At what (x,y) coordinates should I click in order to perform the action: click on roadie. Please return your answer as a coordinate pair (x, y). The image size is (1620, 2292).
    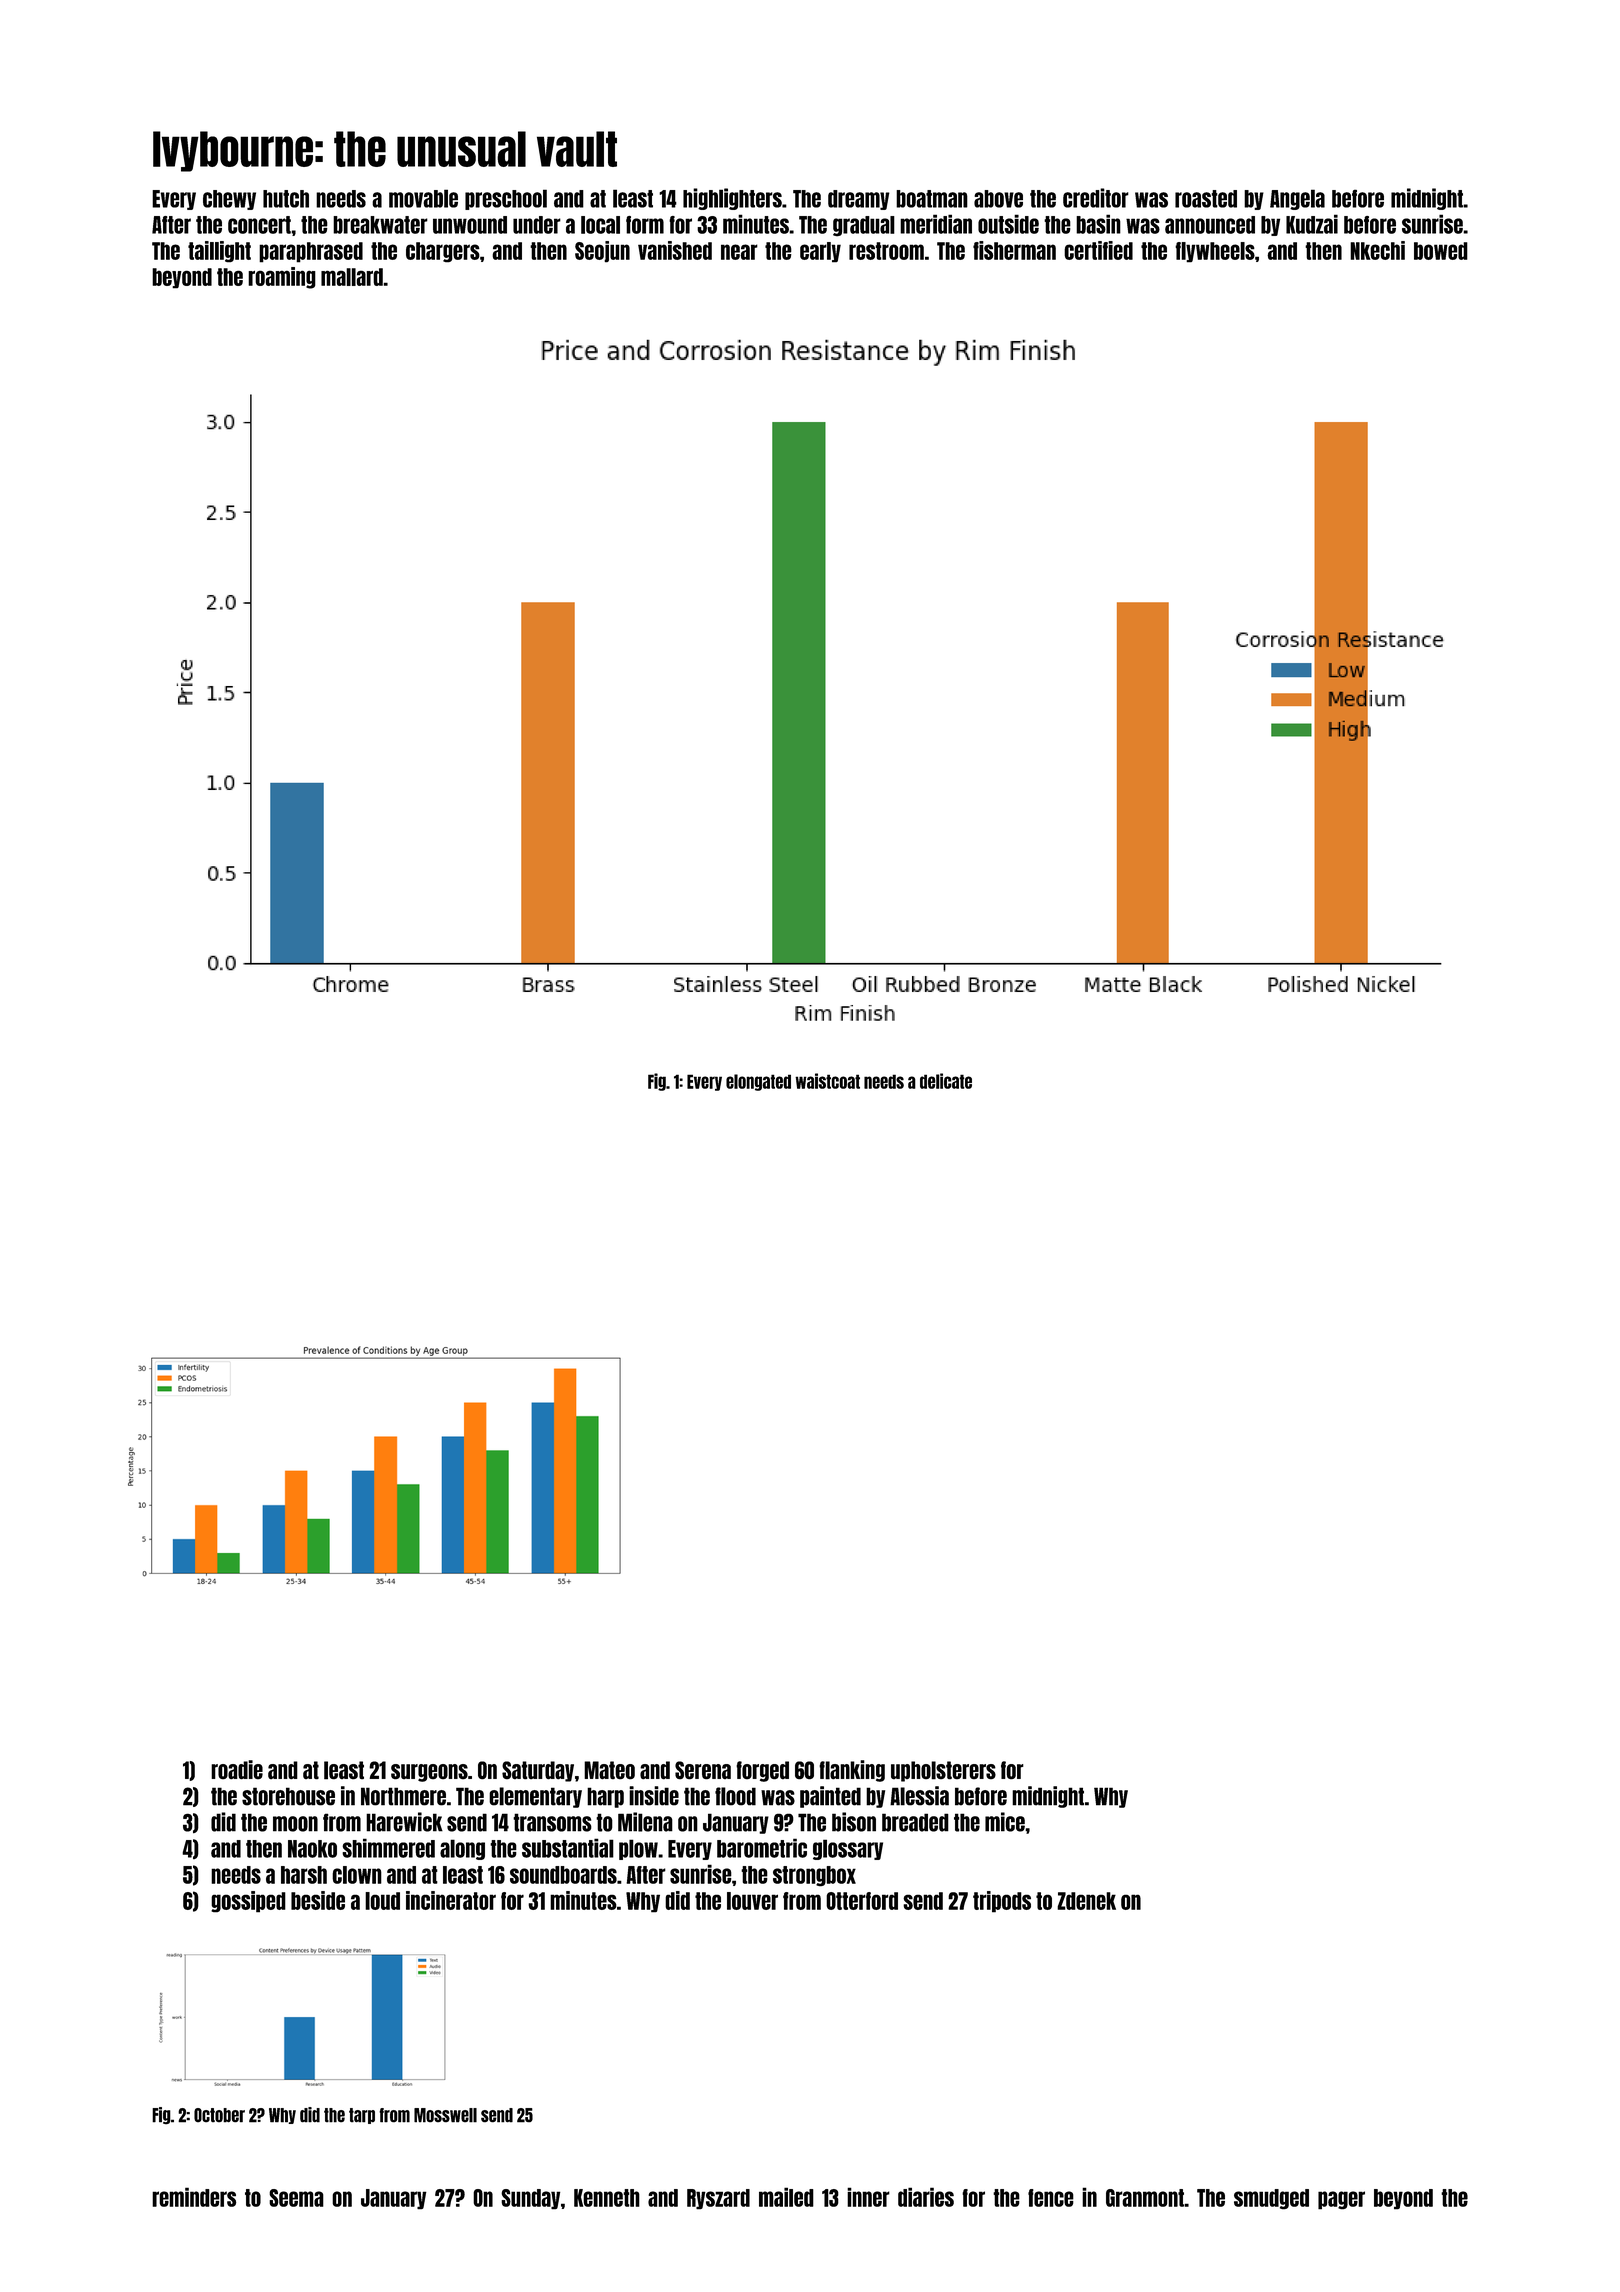
    Looking at the image, I should click on (237, 1770).
